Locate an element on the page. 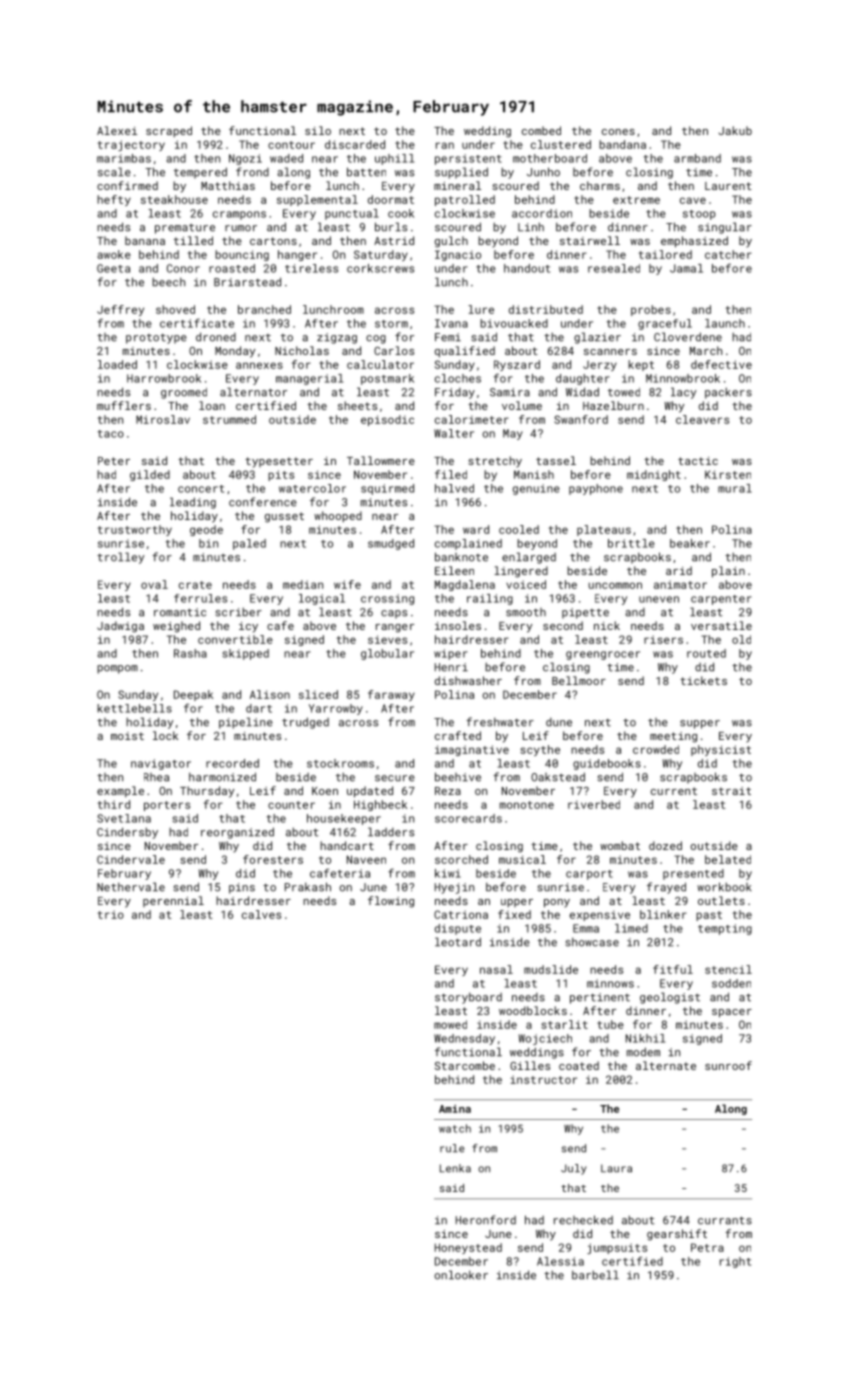 This image has height=1400, width=849. Jamal is located at coordinates (686, 268).
